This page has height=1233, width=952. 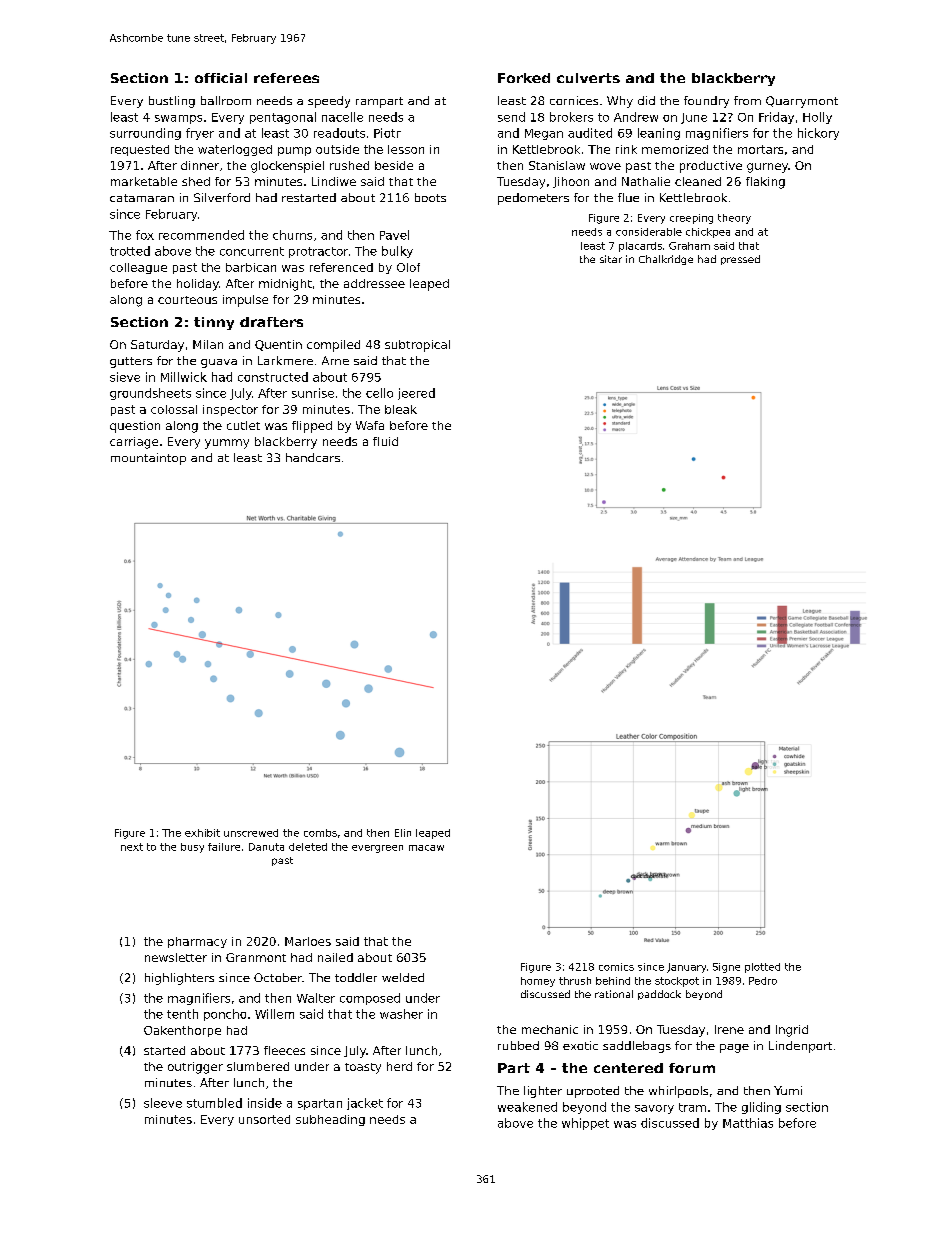 I want to click on unsorted, so click(x=264, y=1119).
